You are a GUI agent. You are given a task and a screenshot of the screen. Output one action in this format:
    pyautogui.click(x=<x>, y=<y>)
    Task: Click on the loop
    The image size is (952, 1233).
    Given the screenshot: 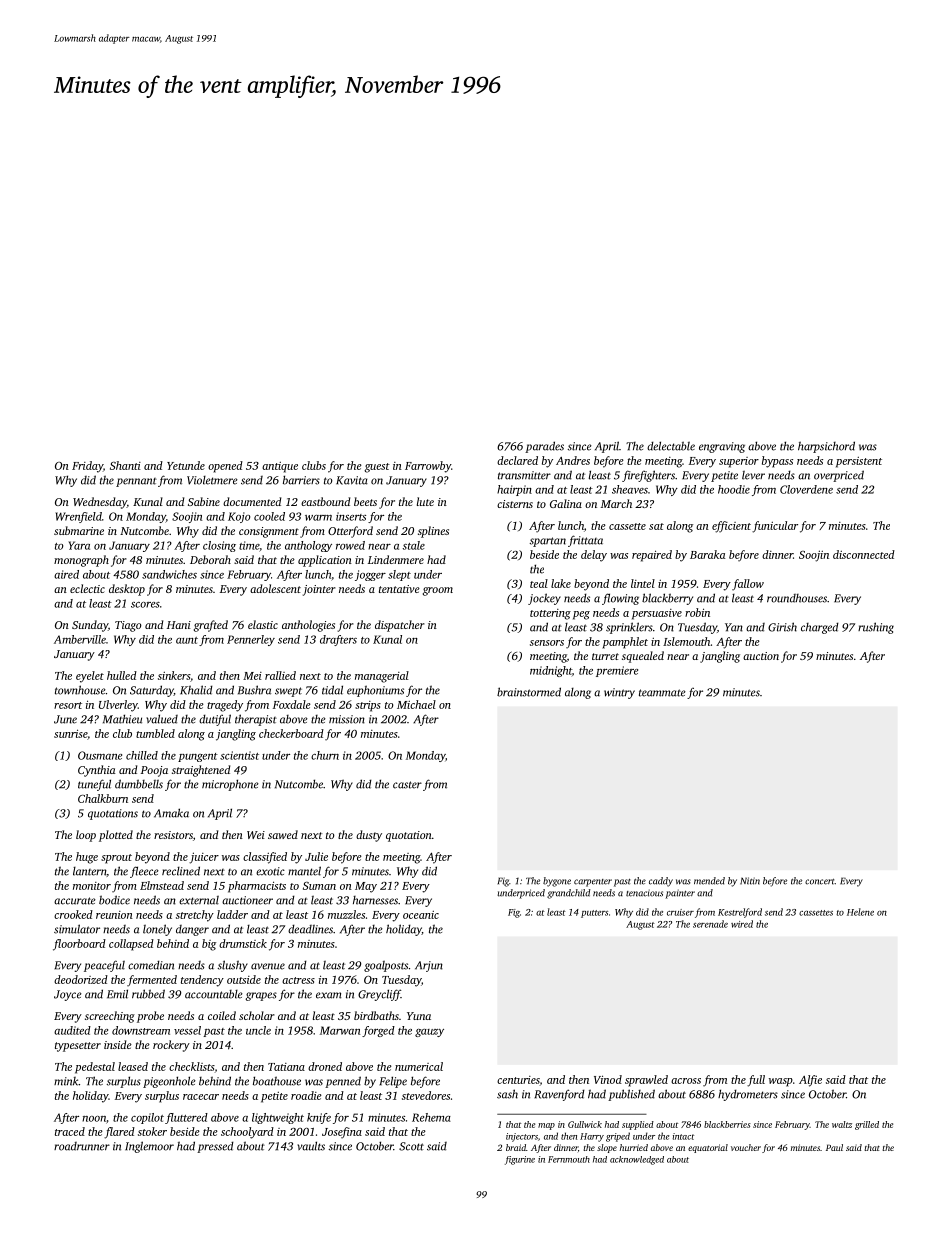 What is the action you would take?
    pyautogui.click(x=86, y=836)
